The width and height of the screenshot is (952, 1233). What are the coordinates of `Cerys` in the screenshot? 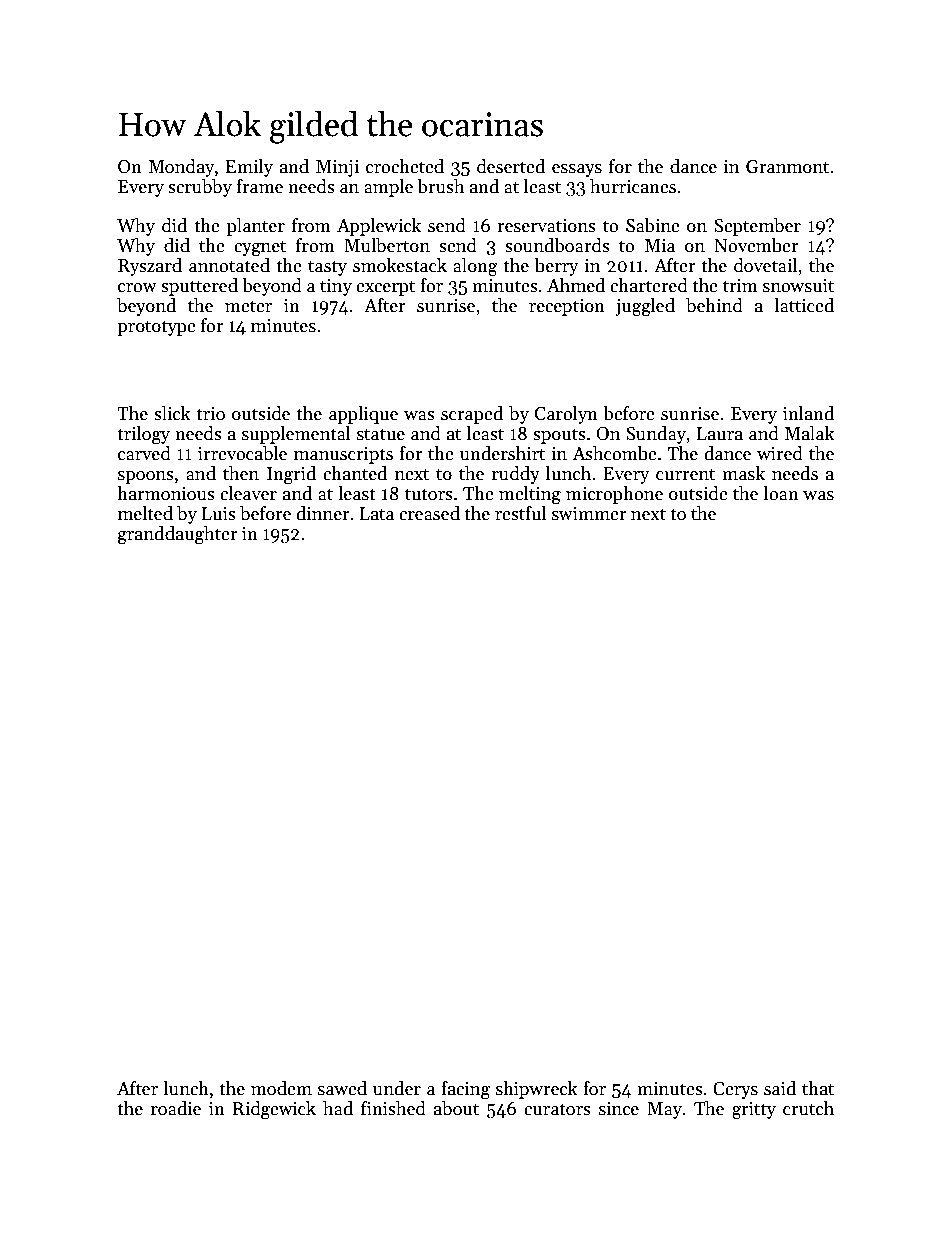 It's located at (735, 1090).
